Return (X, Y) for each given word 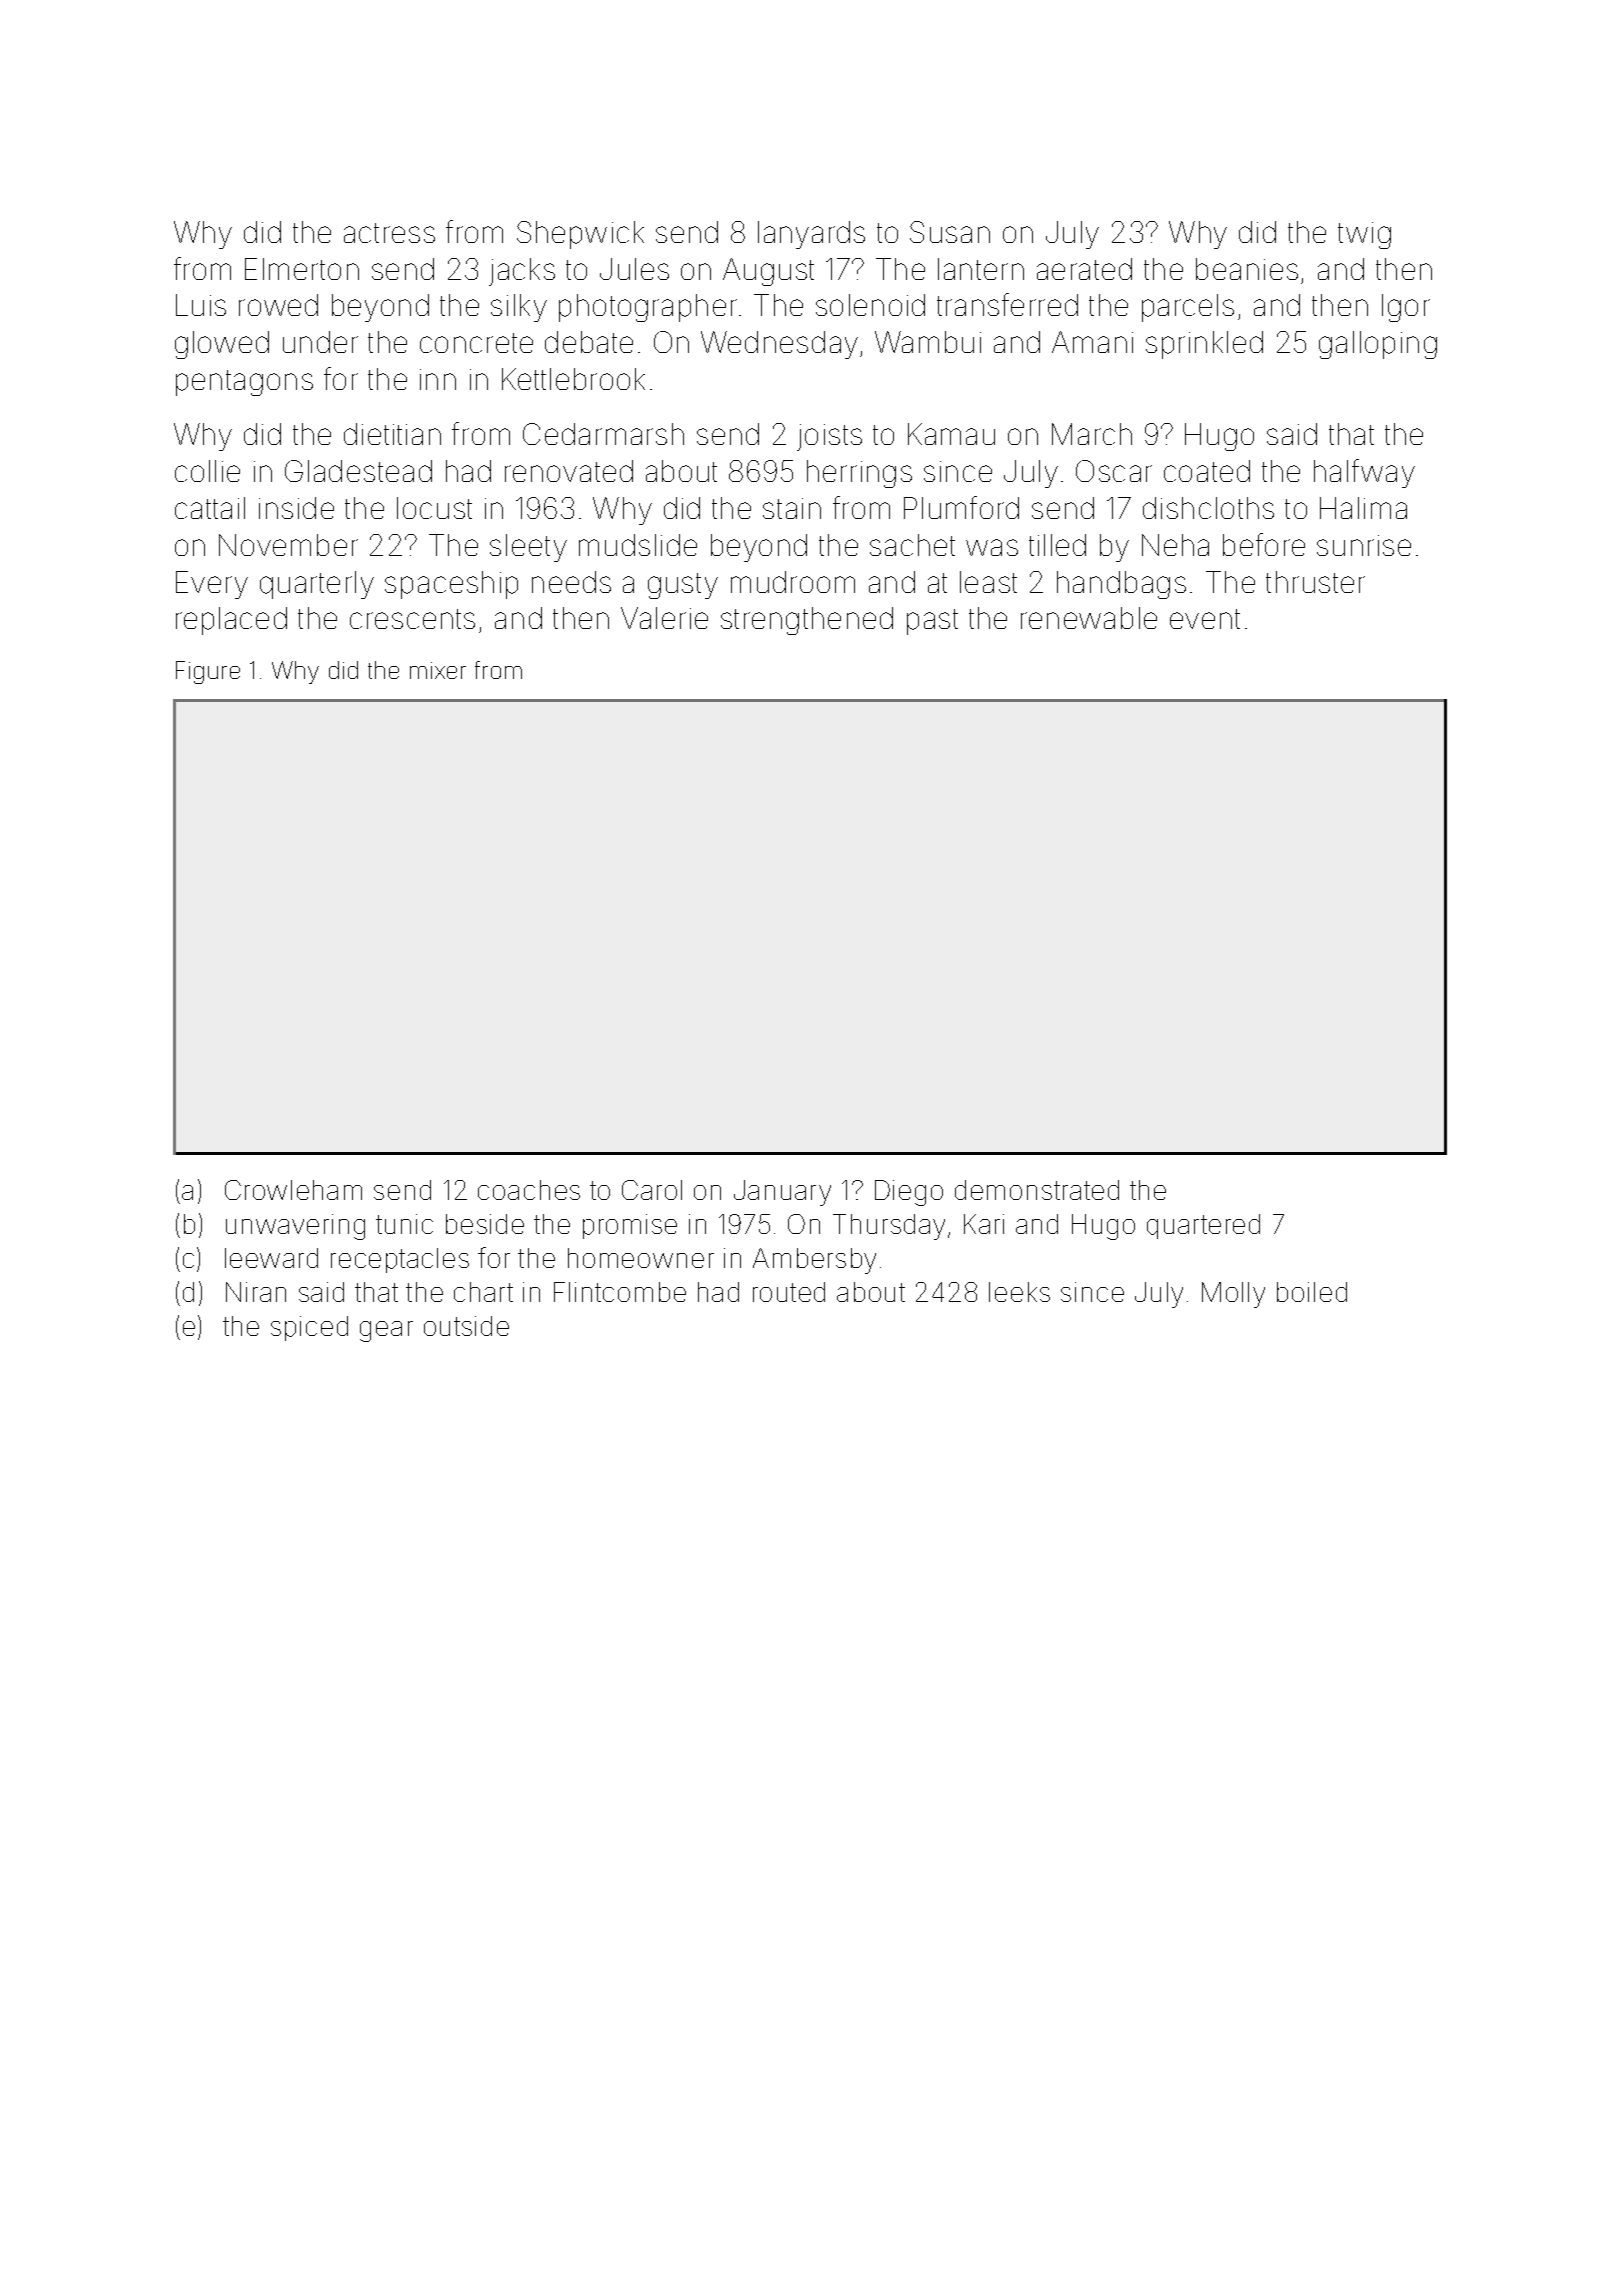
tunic (404, 1224)
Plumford (961, 507)
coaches (529, 1190)
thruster (1315, 582)
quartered (1203, 1226)
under (320, 342)
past (932, 622)
